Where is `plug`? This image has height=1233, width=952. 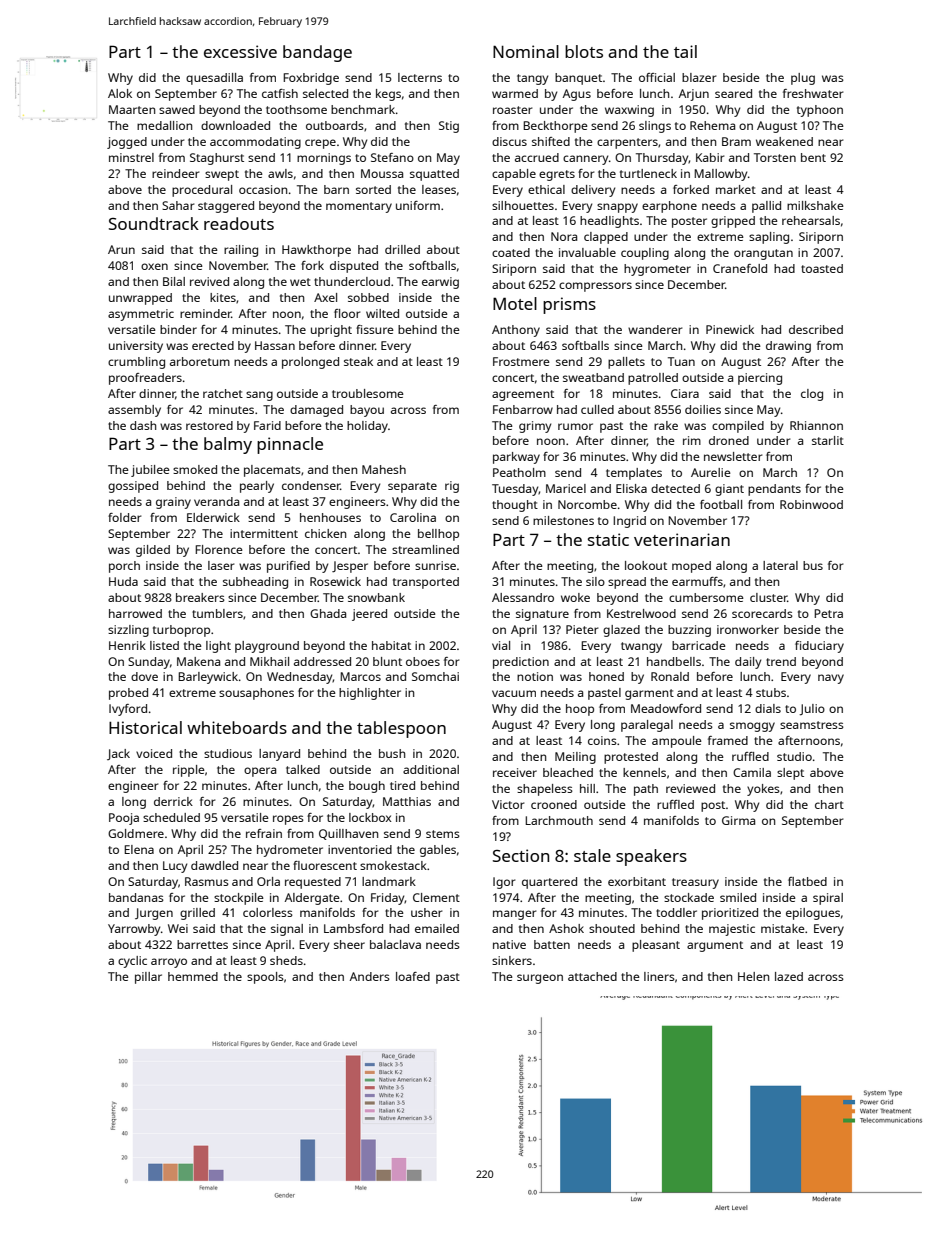 plug is located at coordinates (803, 79).
